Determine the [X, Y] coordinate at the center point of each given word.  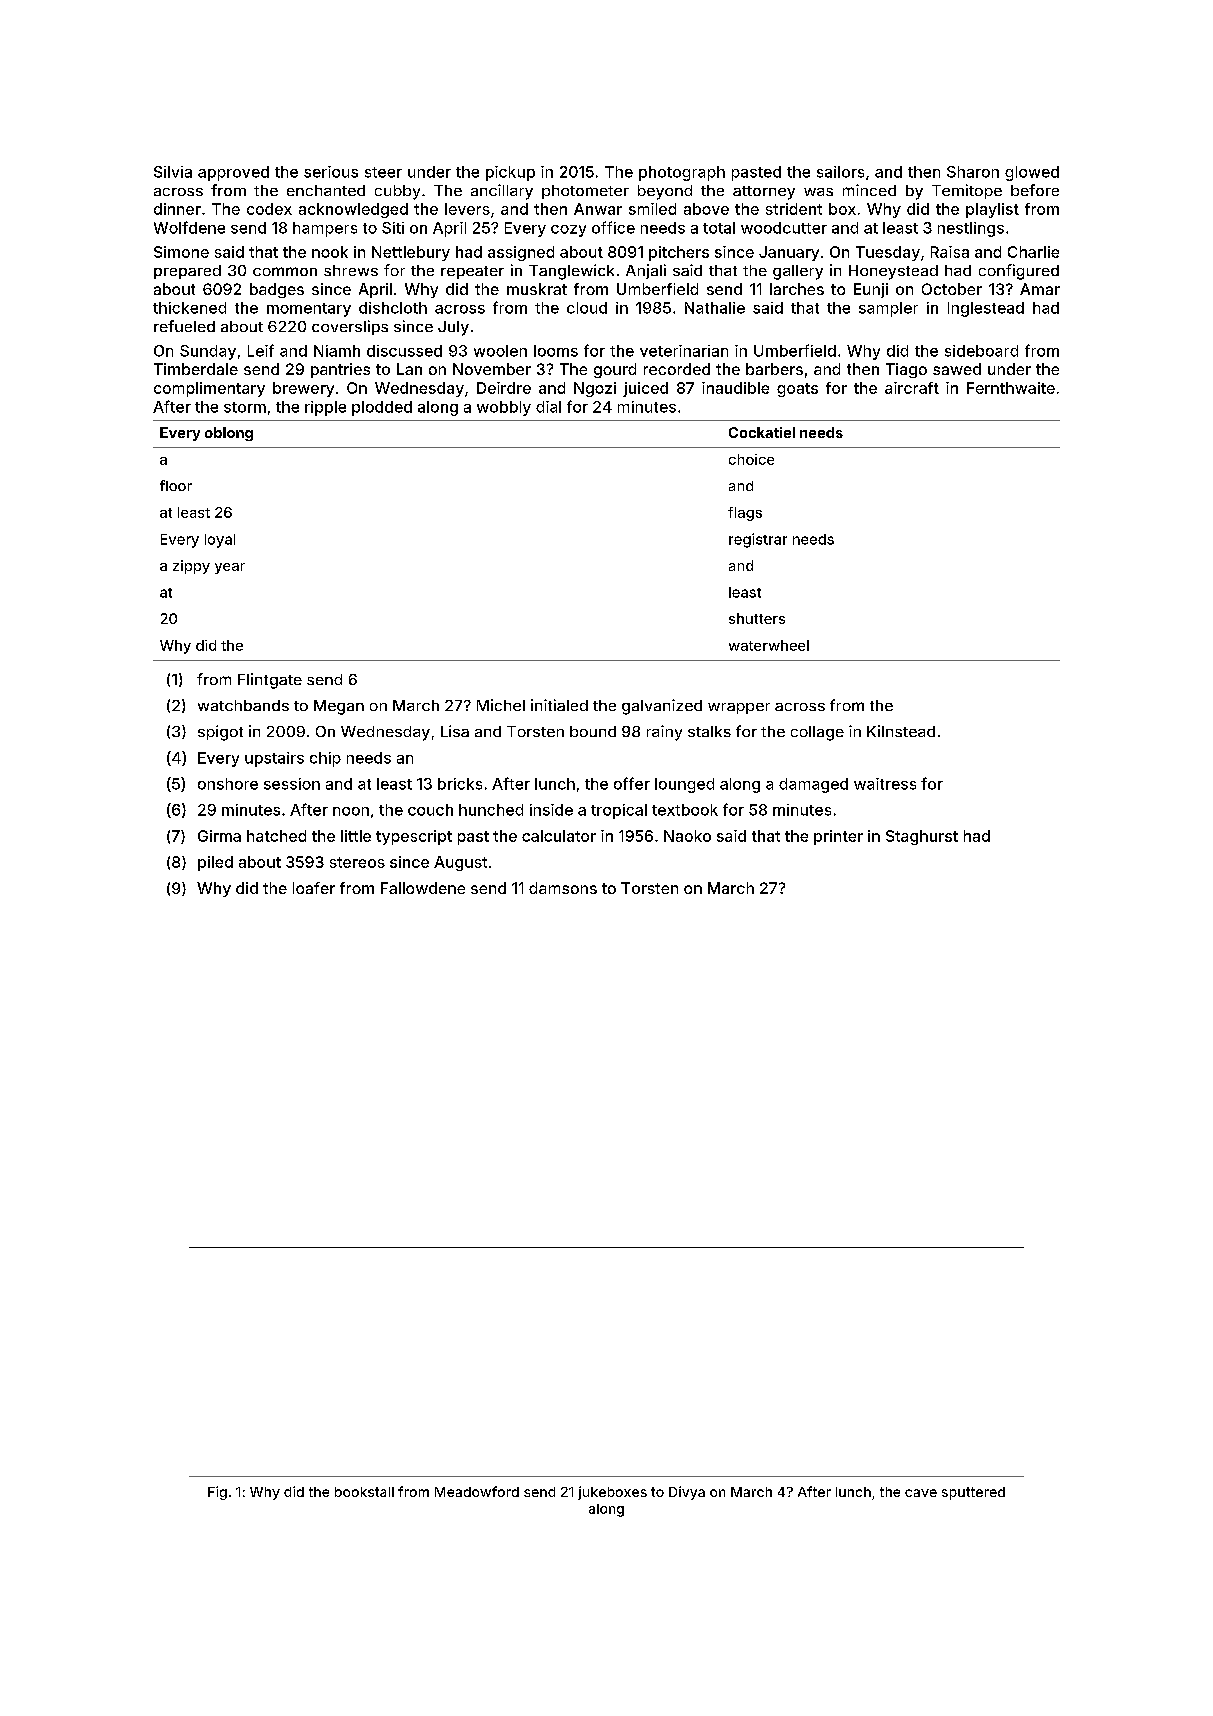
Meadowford [477, 1491]
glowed [1032, 173]
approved [233, 173]
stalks [709, 731]
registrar [758, 540]
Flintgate [270, 681]
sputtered [973, 1493]
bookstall [364, 1492]
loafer [314, 888]
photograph [682, 173]
